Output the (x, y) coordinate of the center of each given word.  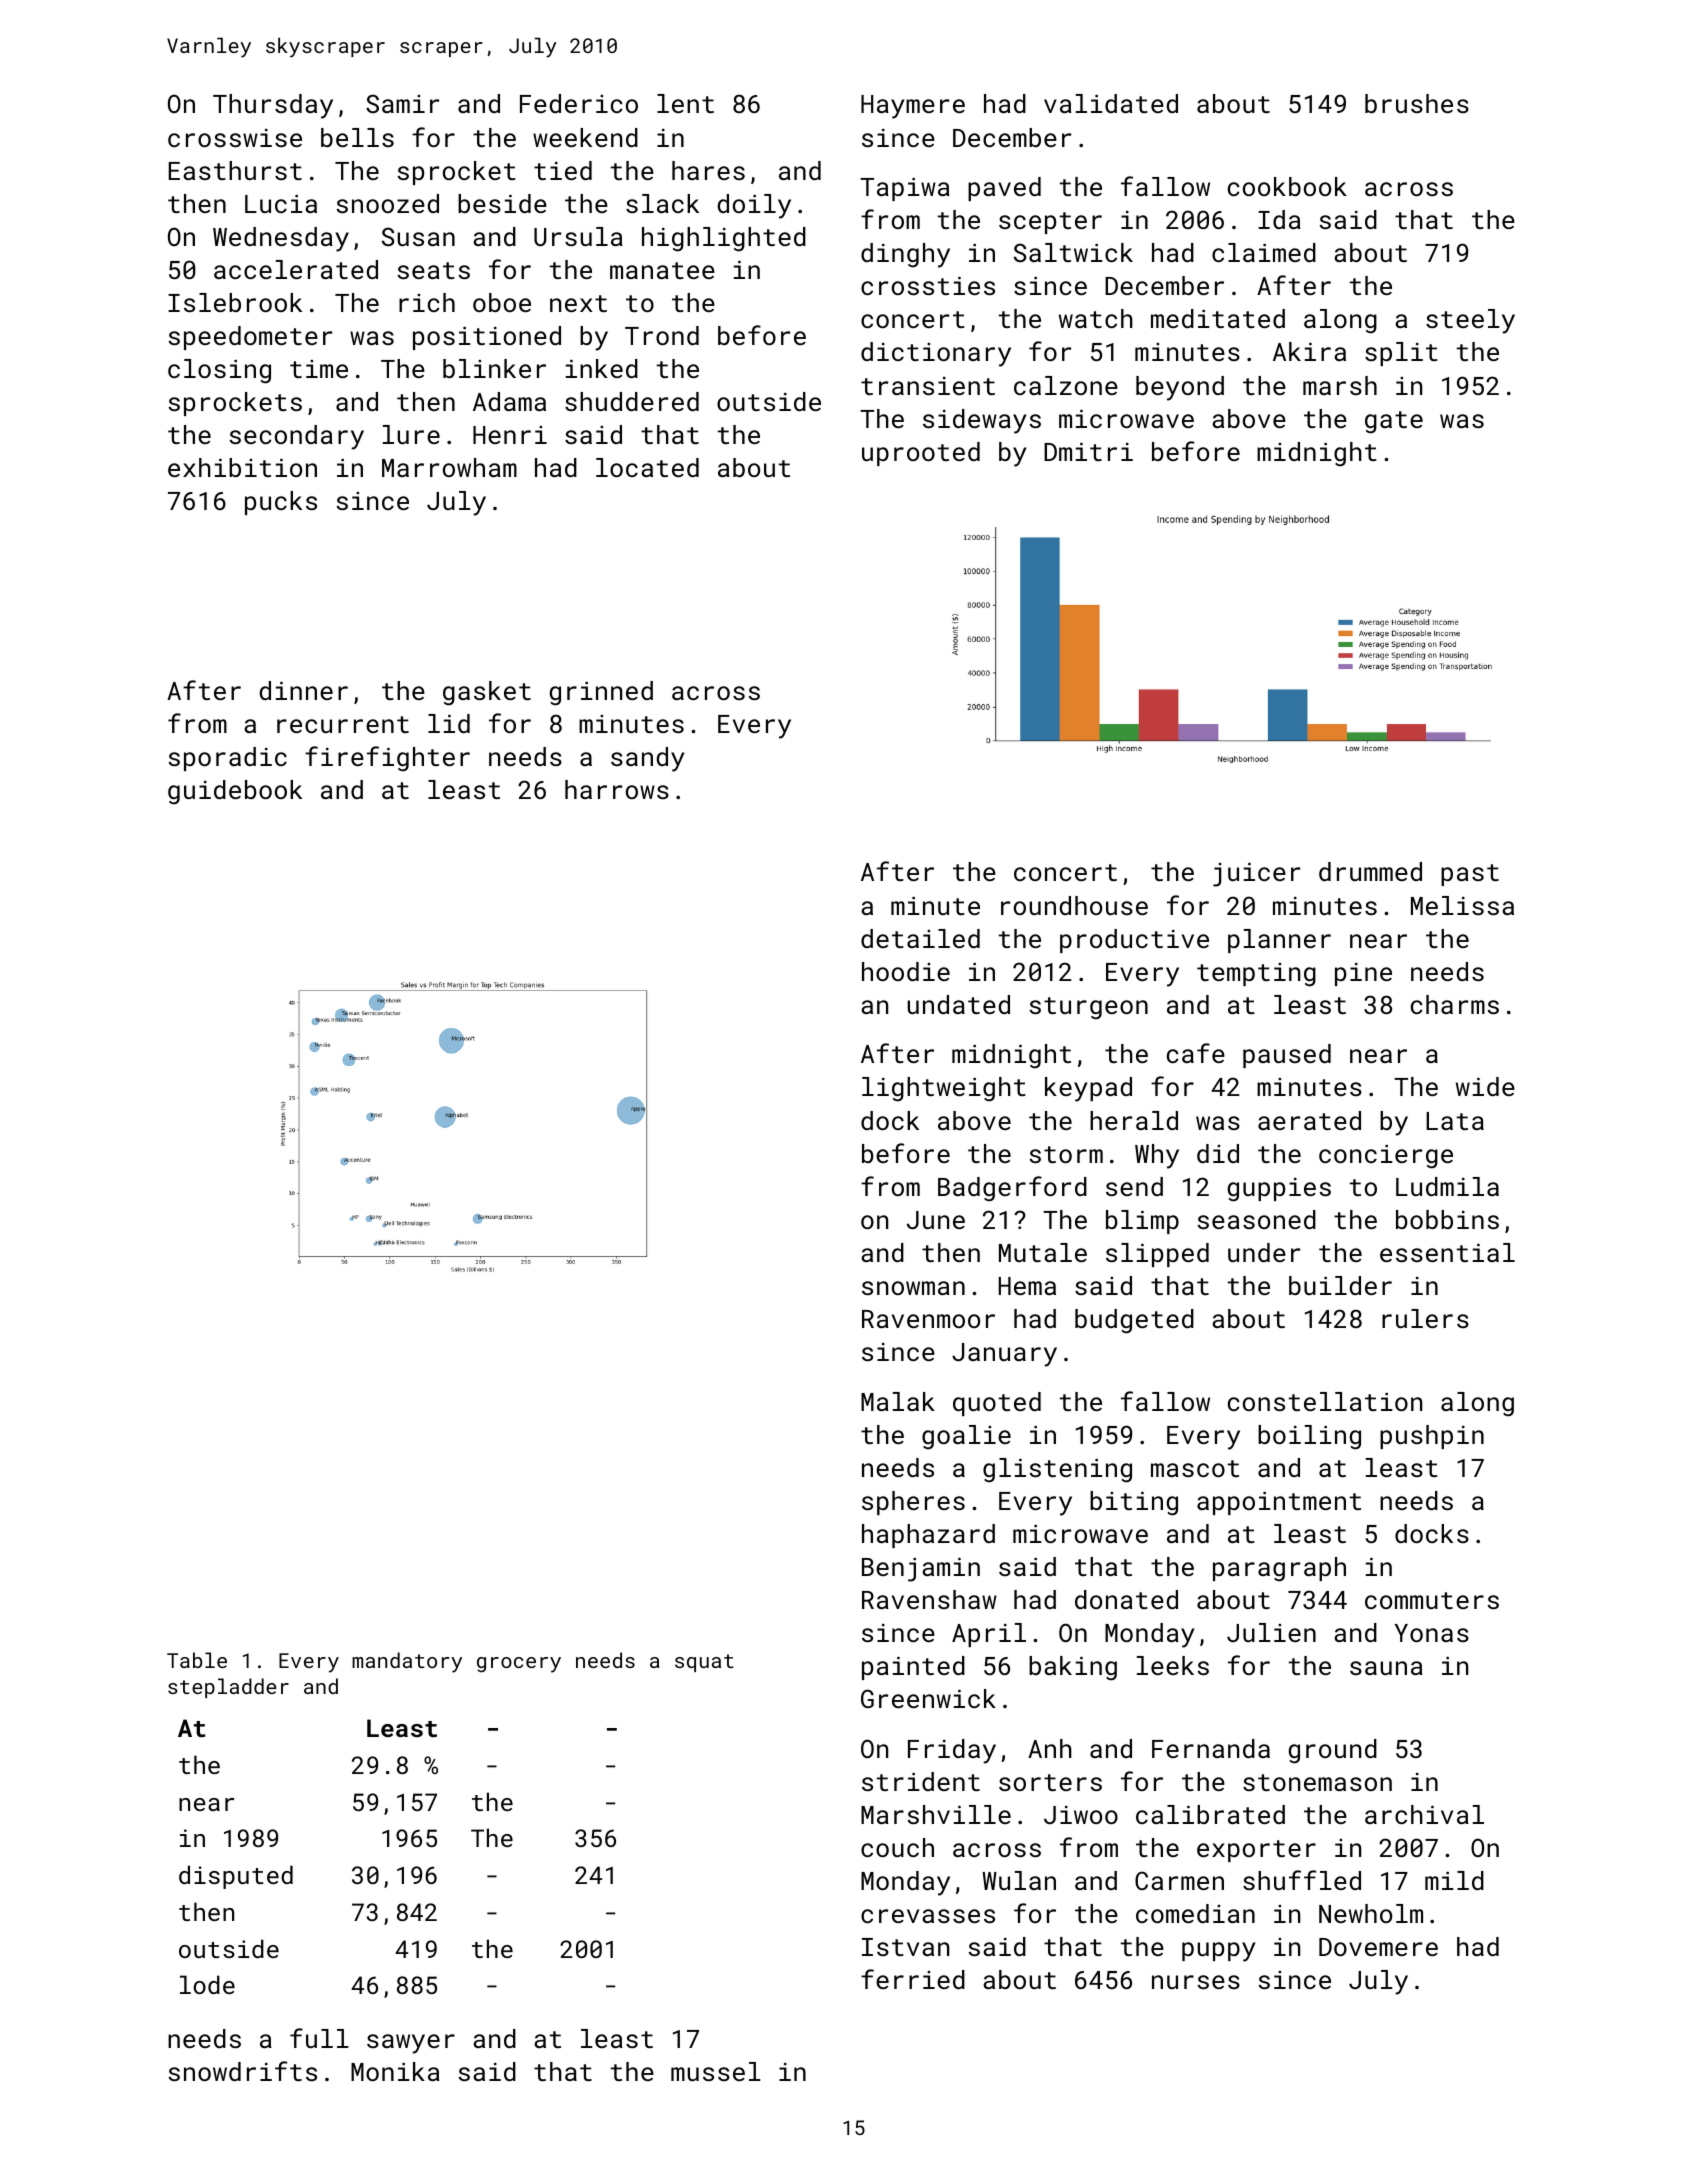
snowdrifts (243, 2071)
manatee (662, 270)
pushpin (1432, 1437)
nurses (1196, 1982)
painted (913, 1668)
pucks (281, 503)
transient (928, 386)
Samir (402, 103)
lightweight (944, 1089)
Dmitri (1088, 451)
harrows (617, 789)
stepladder (228, 1688)
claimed (1264, 252)
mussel (716, 2071)
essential (1447, 1252)
